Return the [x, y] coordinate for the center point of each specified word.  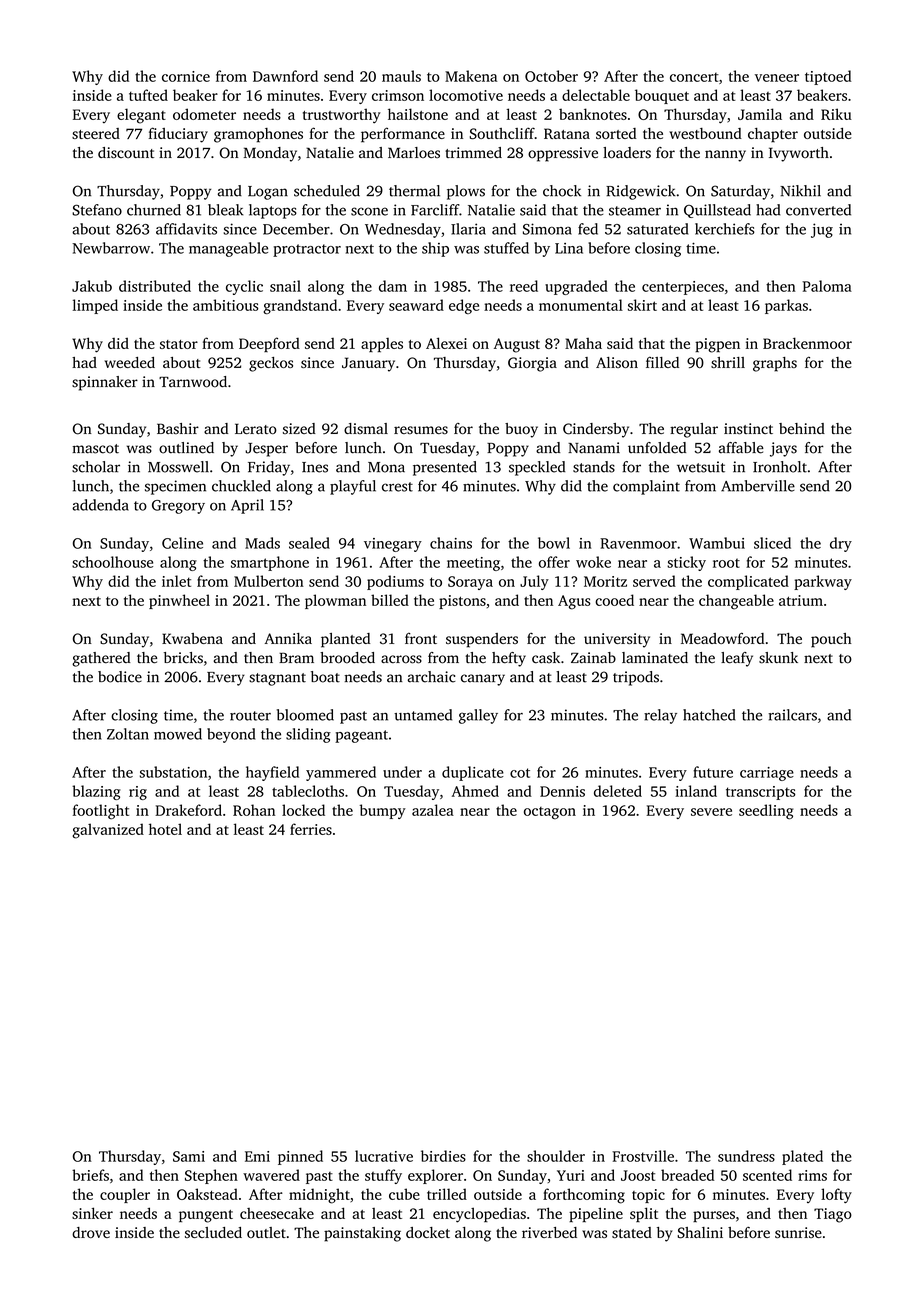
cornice [186, 76]
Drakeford [188, 810]
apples [382, 345]
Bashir [178, 428]
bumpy [383, 811]
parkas [786, 306]
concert [694, 77]
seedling [766, 812]
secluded [213, 1232]
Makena [471, 76]
